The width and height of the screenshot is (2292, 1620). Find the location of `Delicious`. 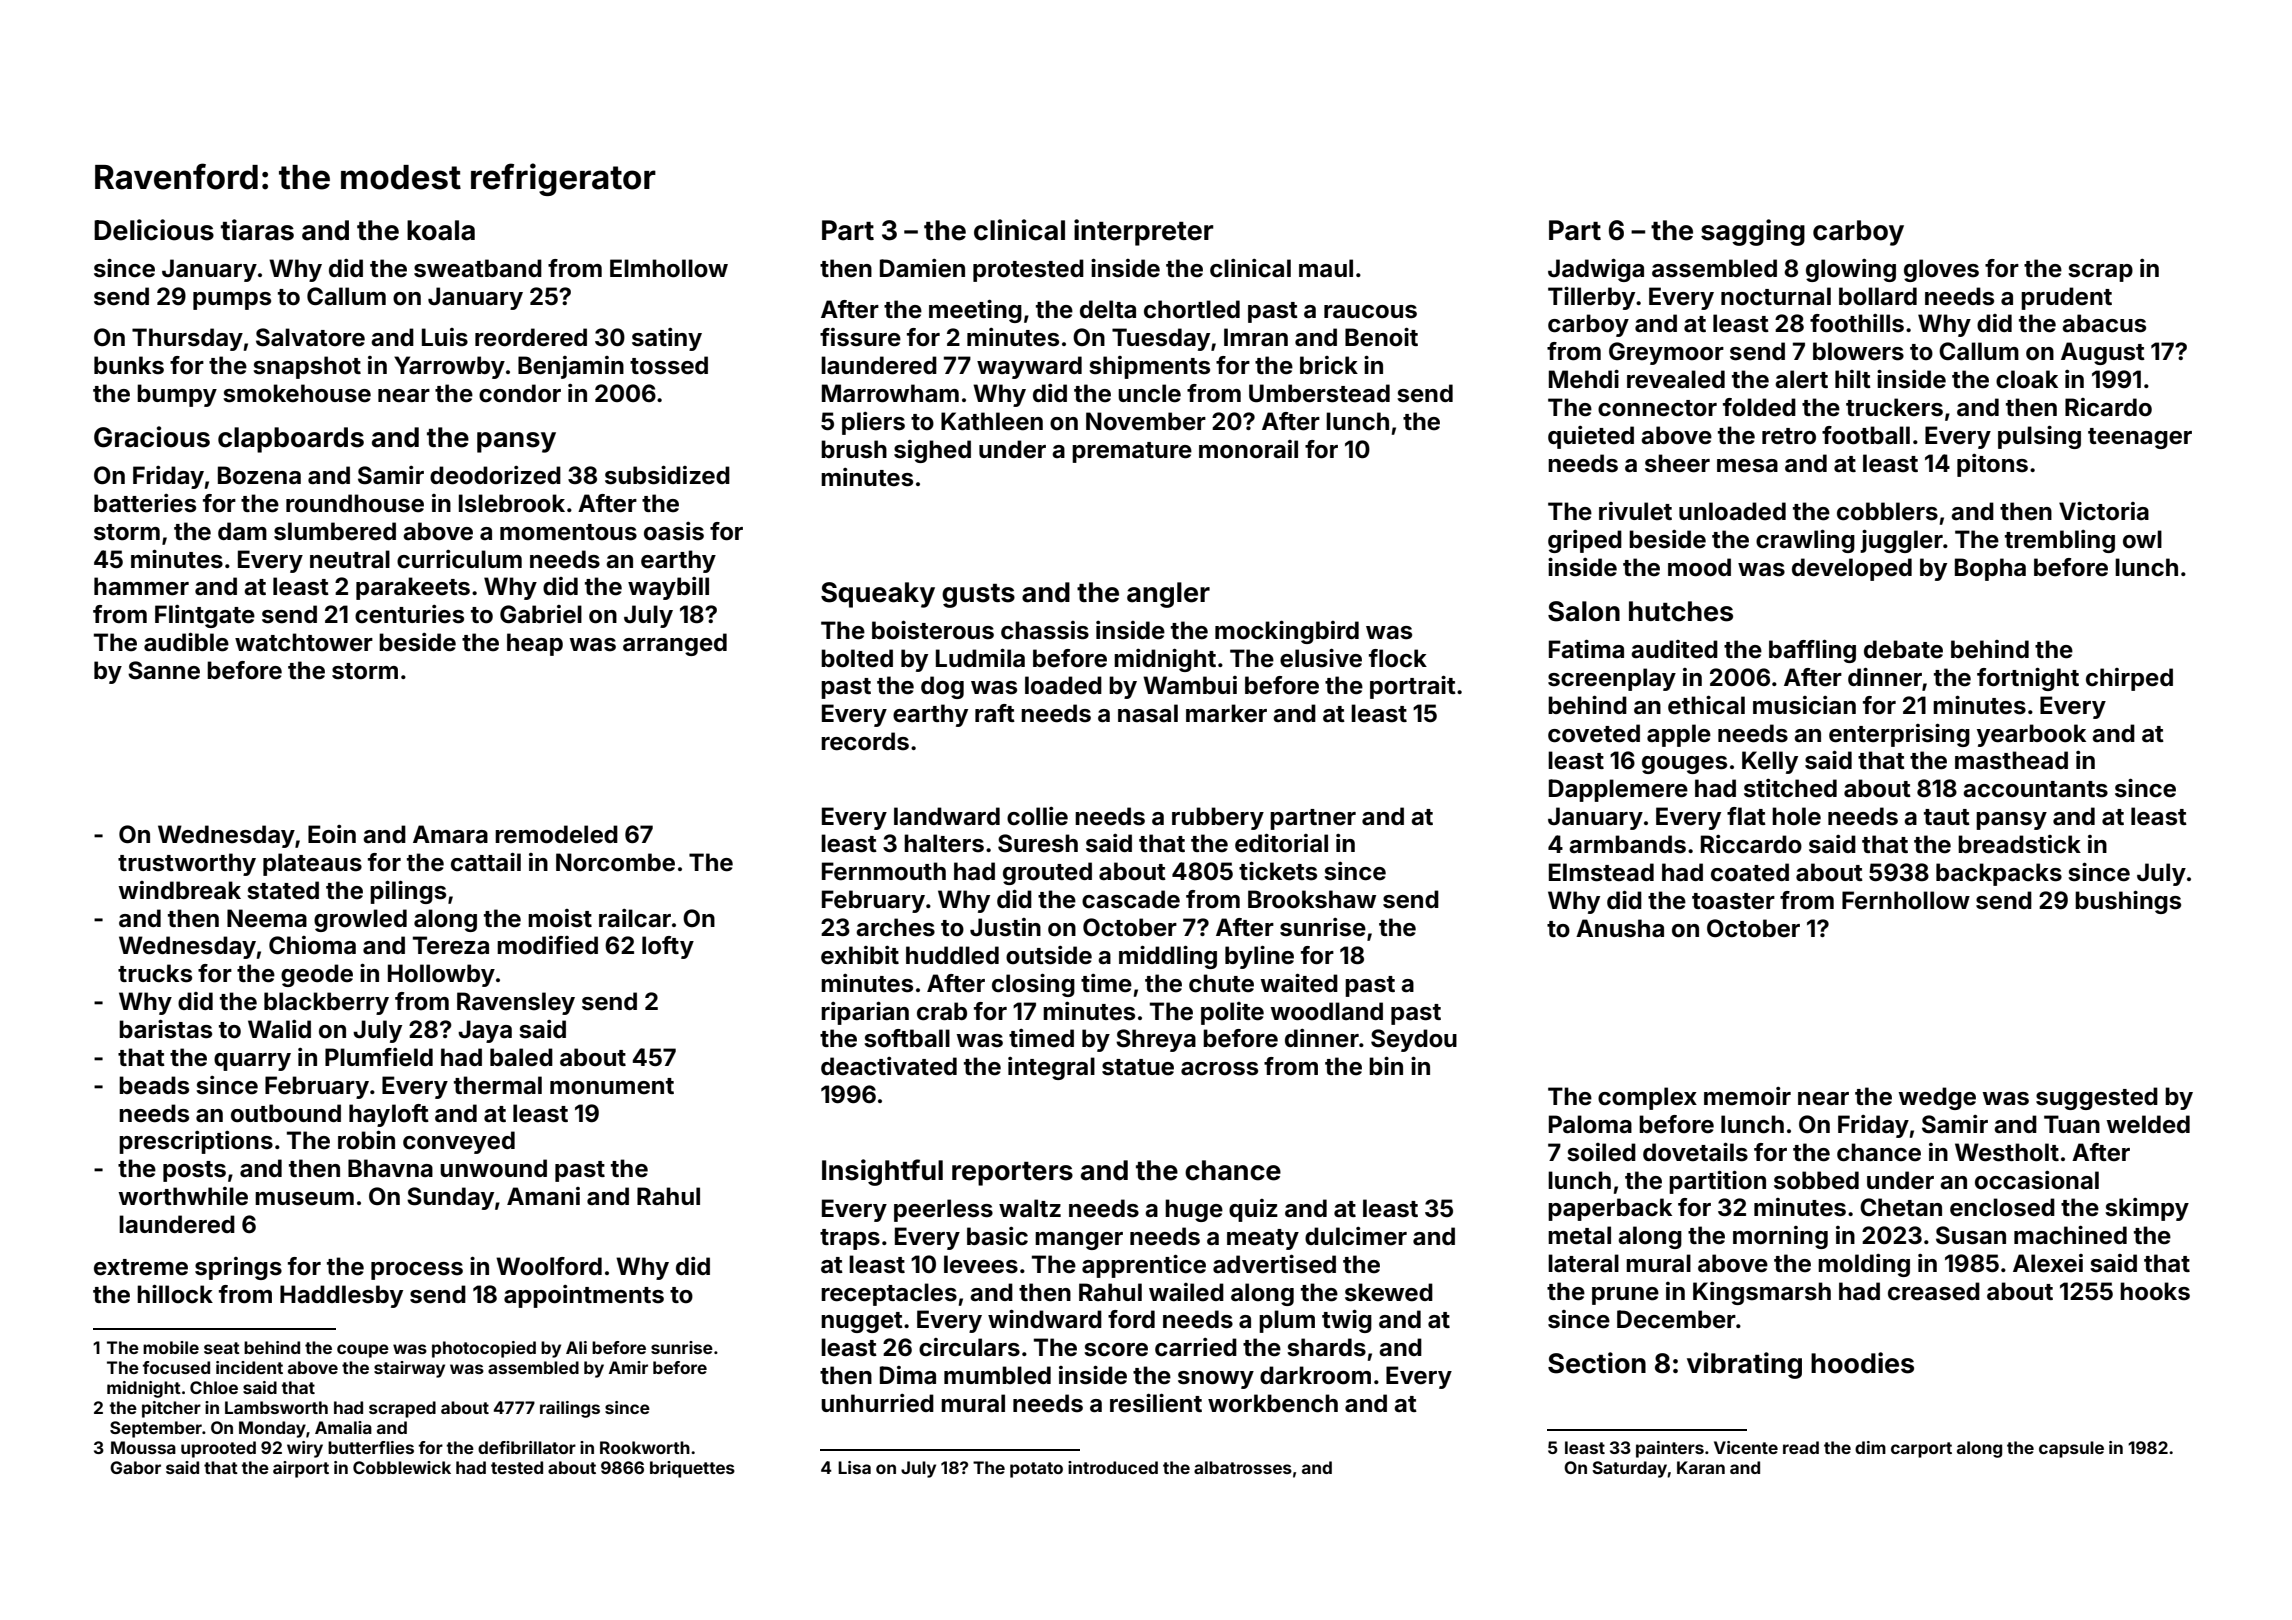

Delicious is located at coordinates (154, 230).
